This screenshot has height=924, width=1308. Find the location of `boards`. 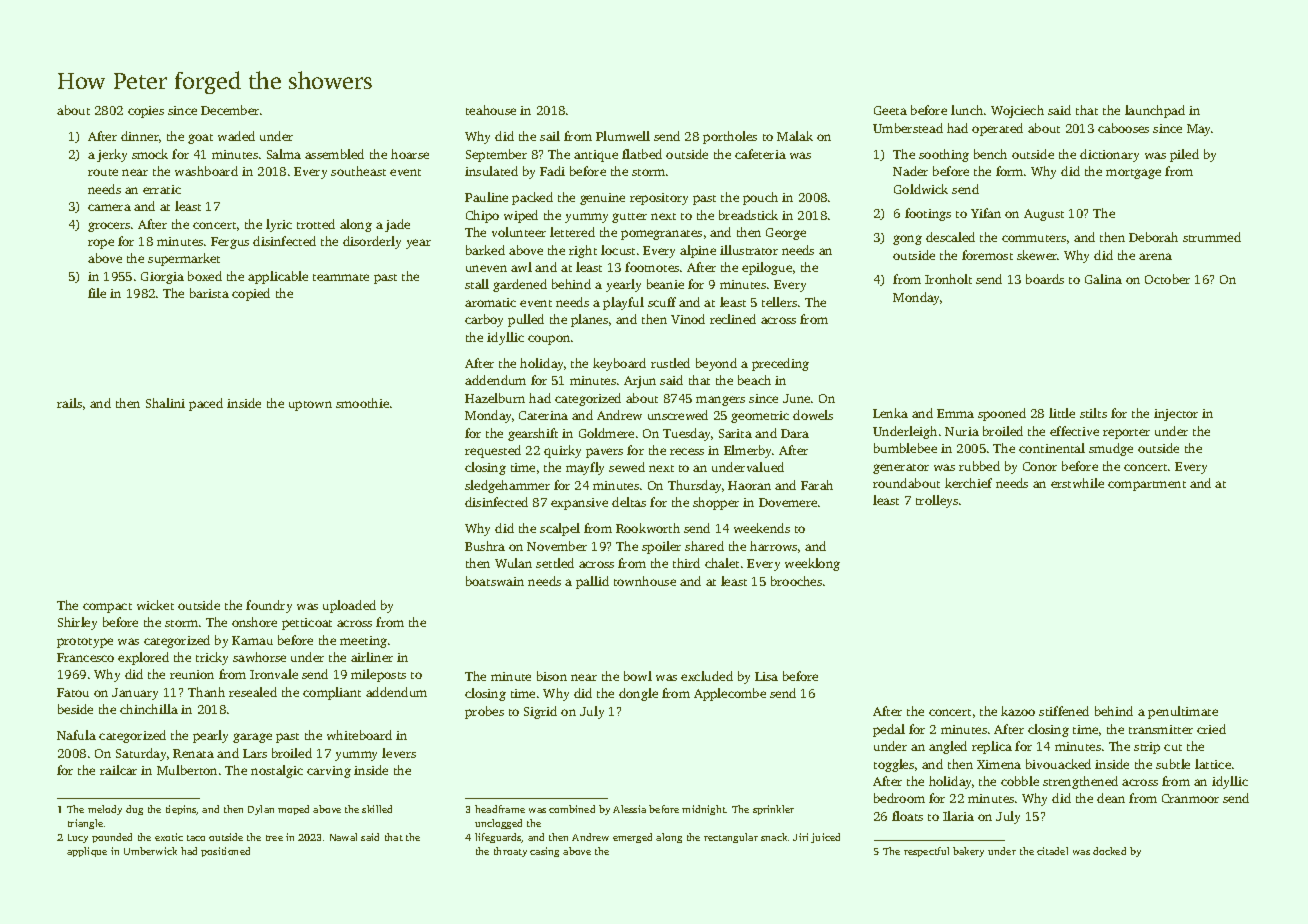

boards is located at coordinates (1045, 279).
